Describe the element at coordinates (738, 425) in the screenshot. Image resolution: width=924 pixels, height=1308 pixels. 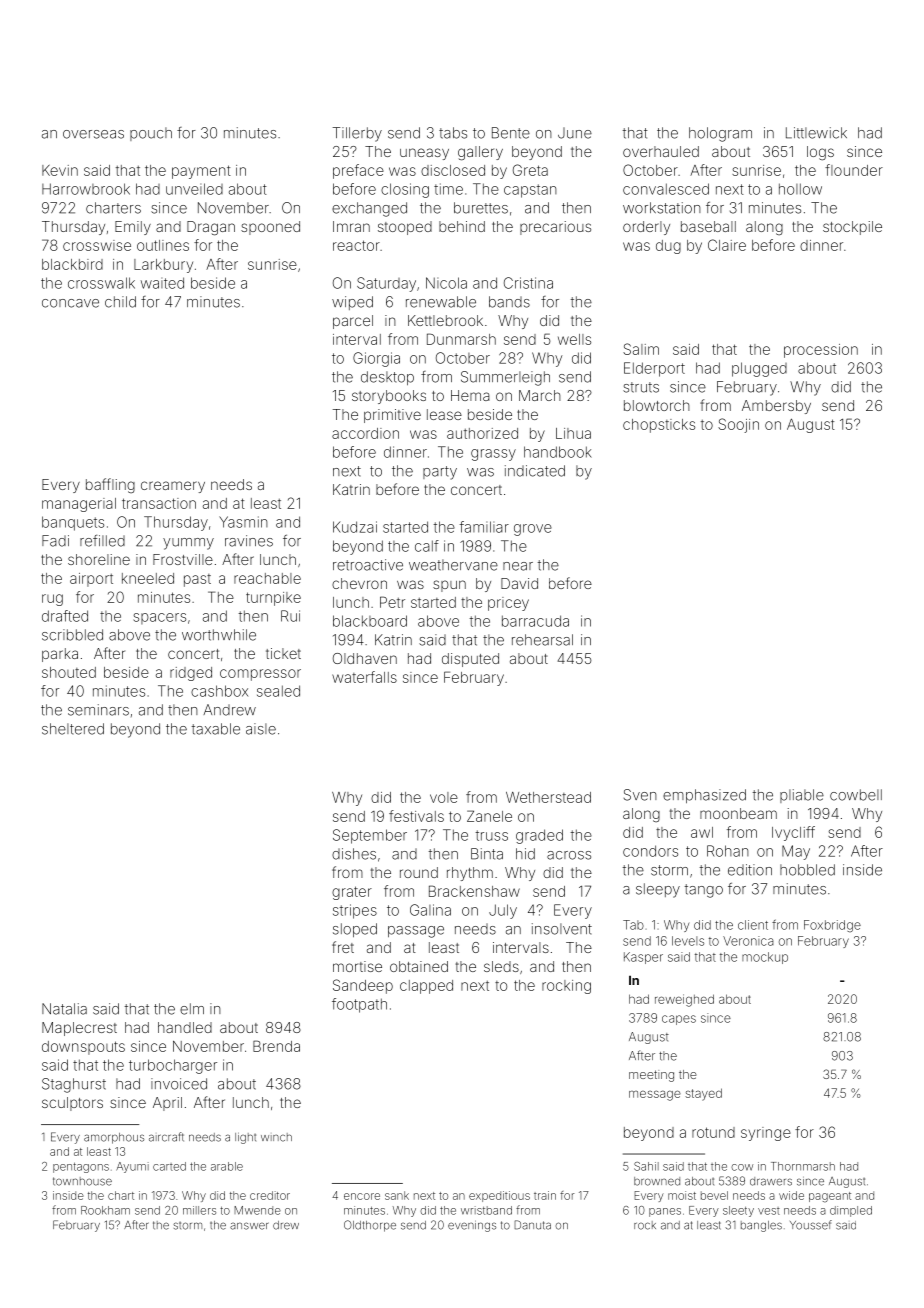
I see `Soojin` at that location.
